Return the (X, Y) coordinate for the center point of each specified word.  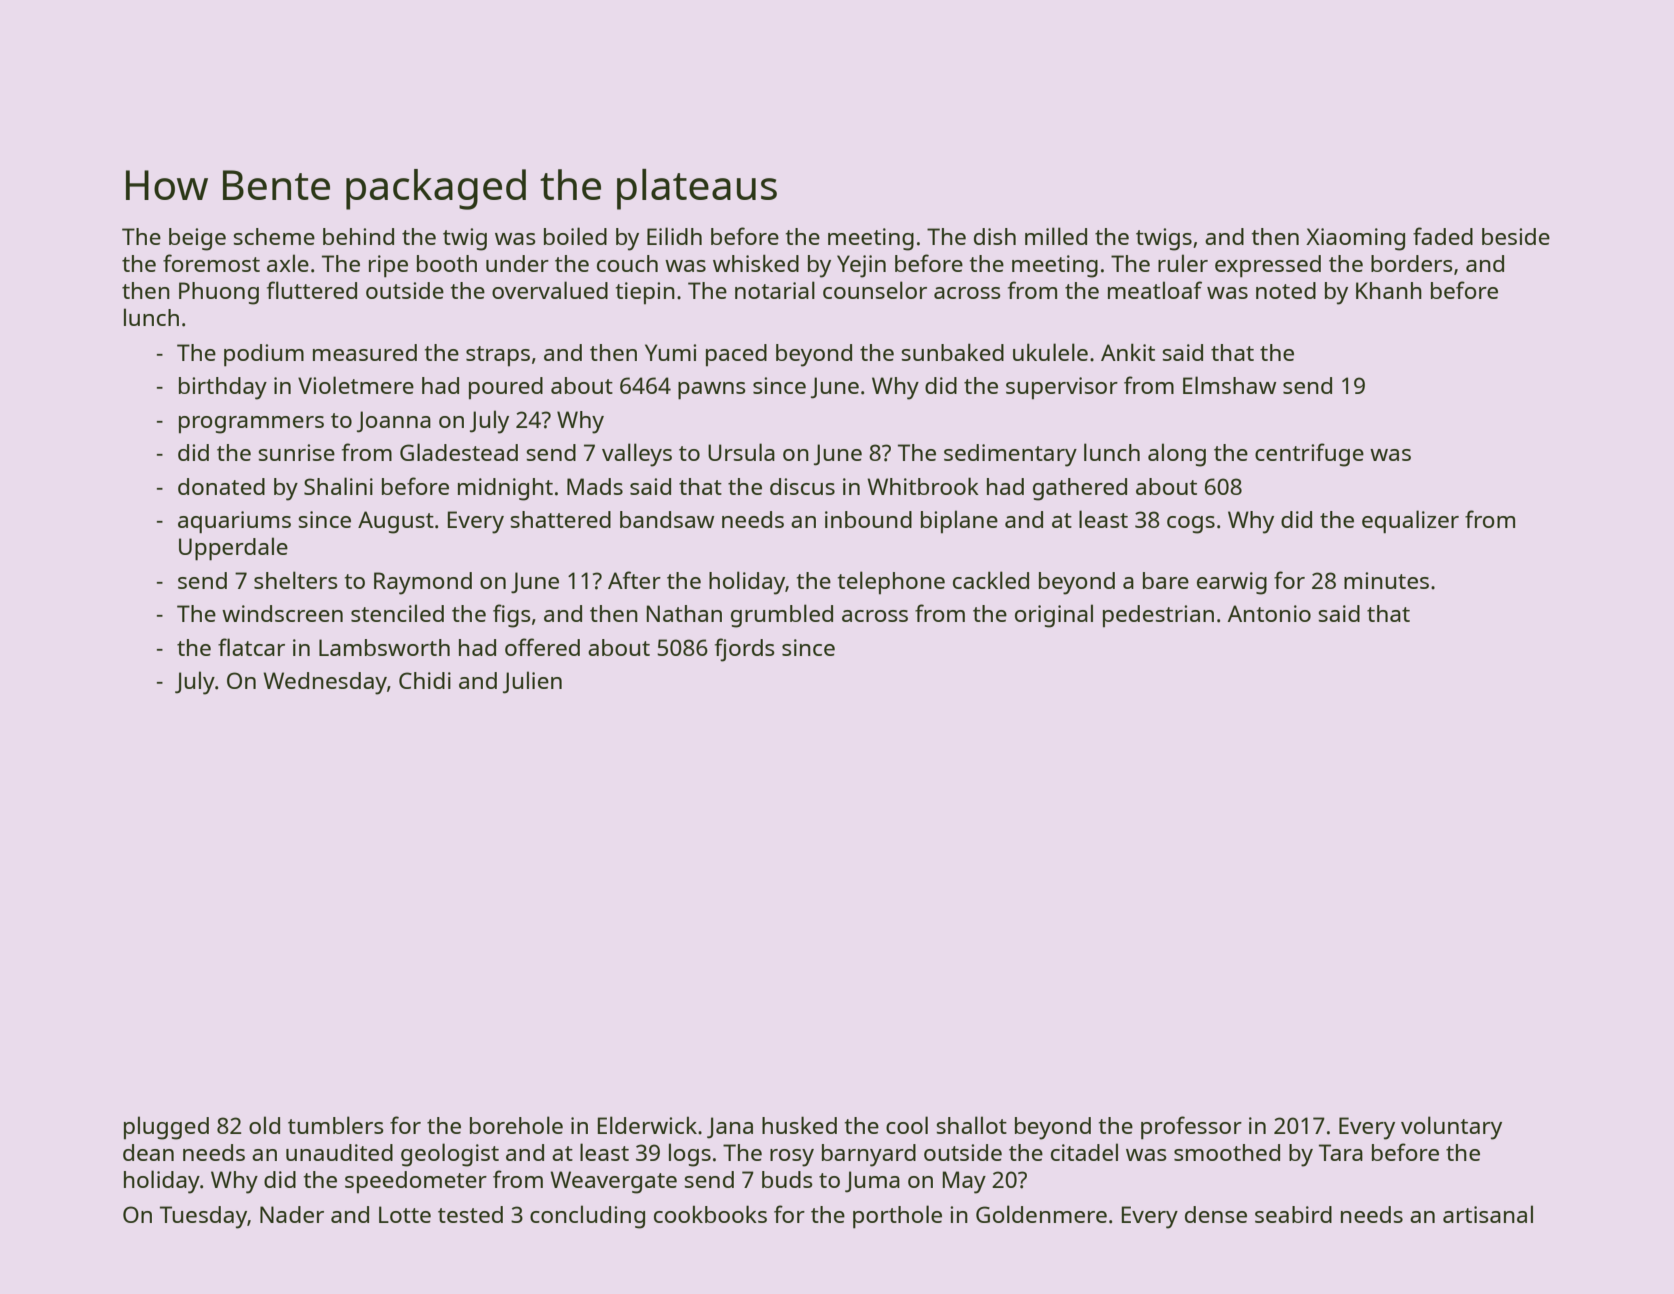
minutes (1386, 580)
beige (197, 239)
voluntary (1451, 1128)
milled (1056, 236)
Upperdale (233, 549)
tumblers (336, 1125)
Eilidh (674, 236)
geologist (450, 1155)
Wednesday (325, 683)
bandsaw (667, 519)
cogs (1191, 525)
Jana (730, 1128)
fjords (745, 650)
